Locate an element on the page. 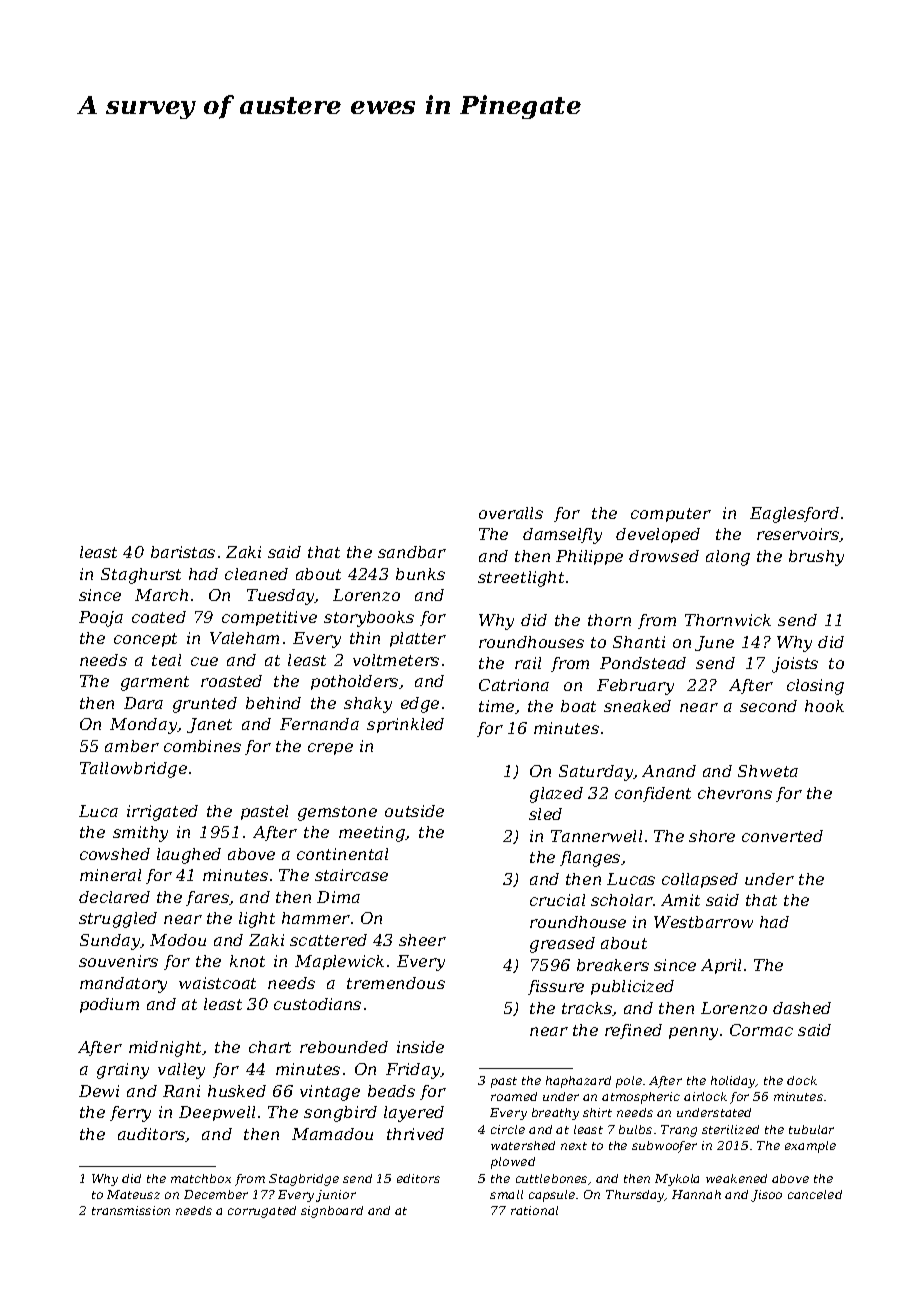  garment is located at coordinates (155, 683).
